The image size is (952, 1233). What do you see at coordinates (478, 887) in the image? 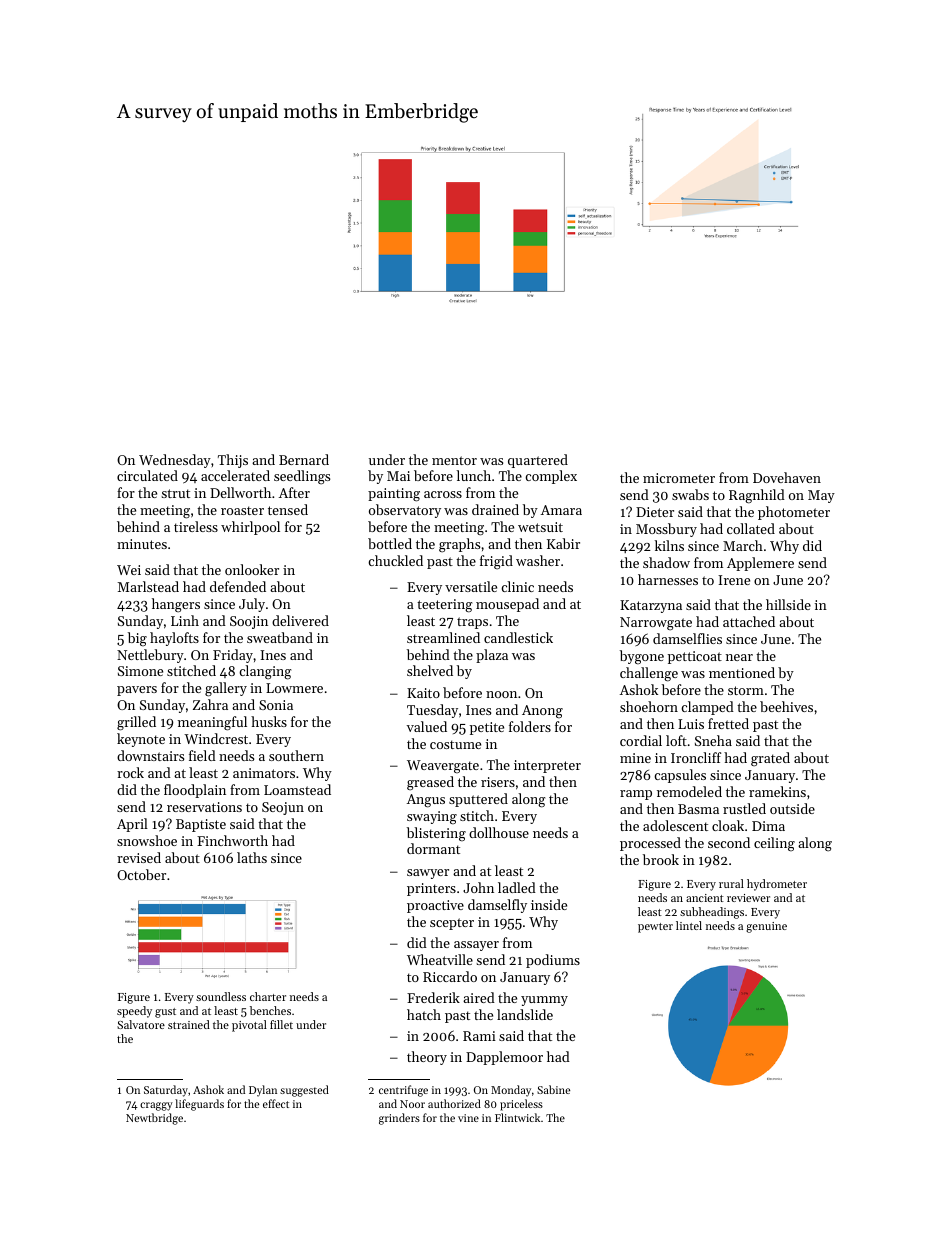
I see `John` at bounding box center [478, 887].
